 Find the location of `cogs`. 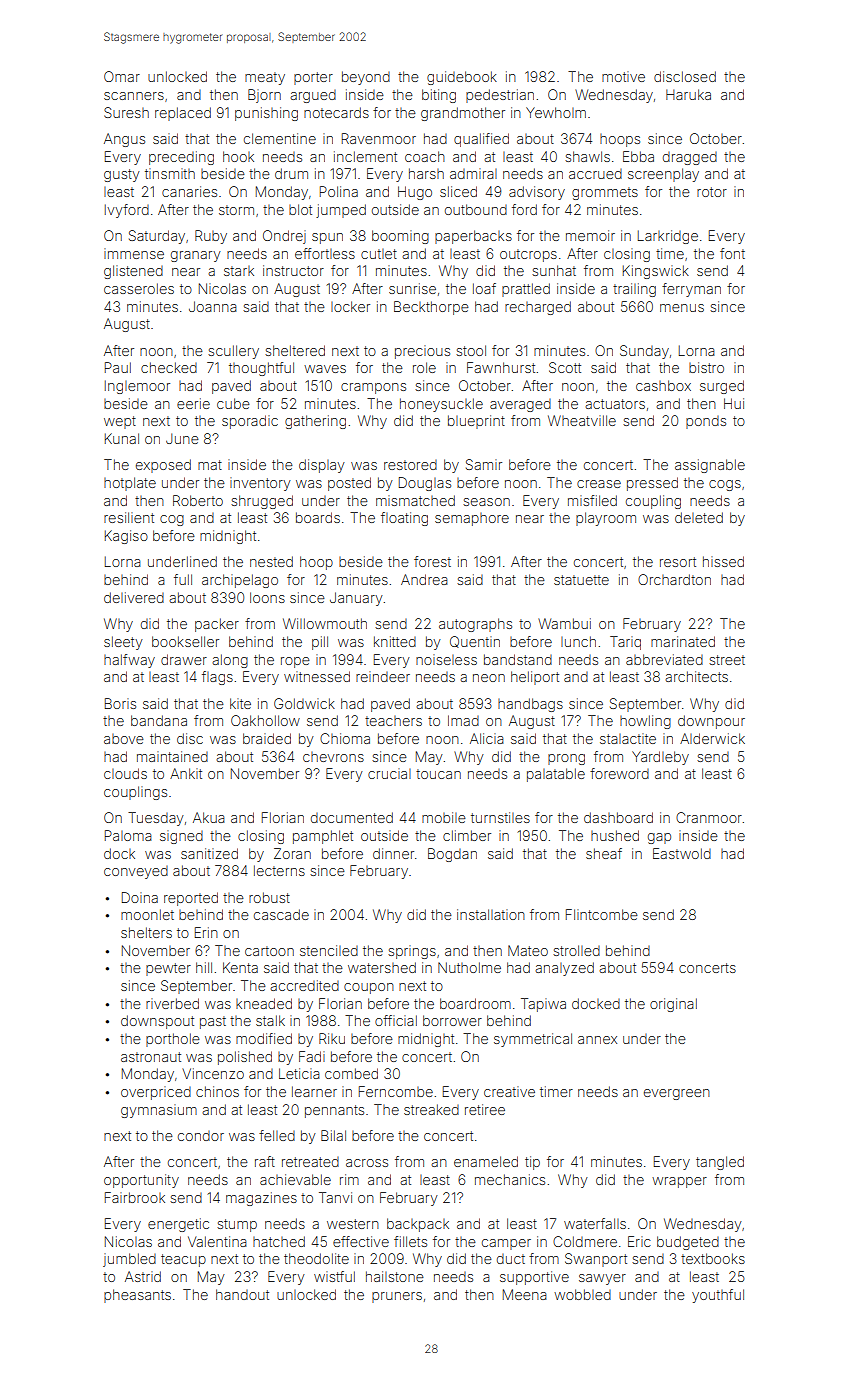

cogs is located at coordinates (725, 485).
